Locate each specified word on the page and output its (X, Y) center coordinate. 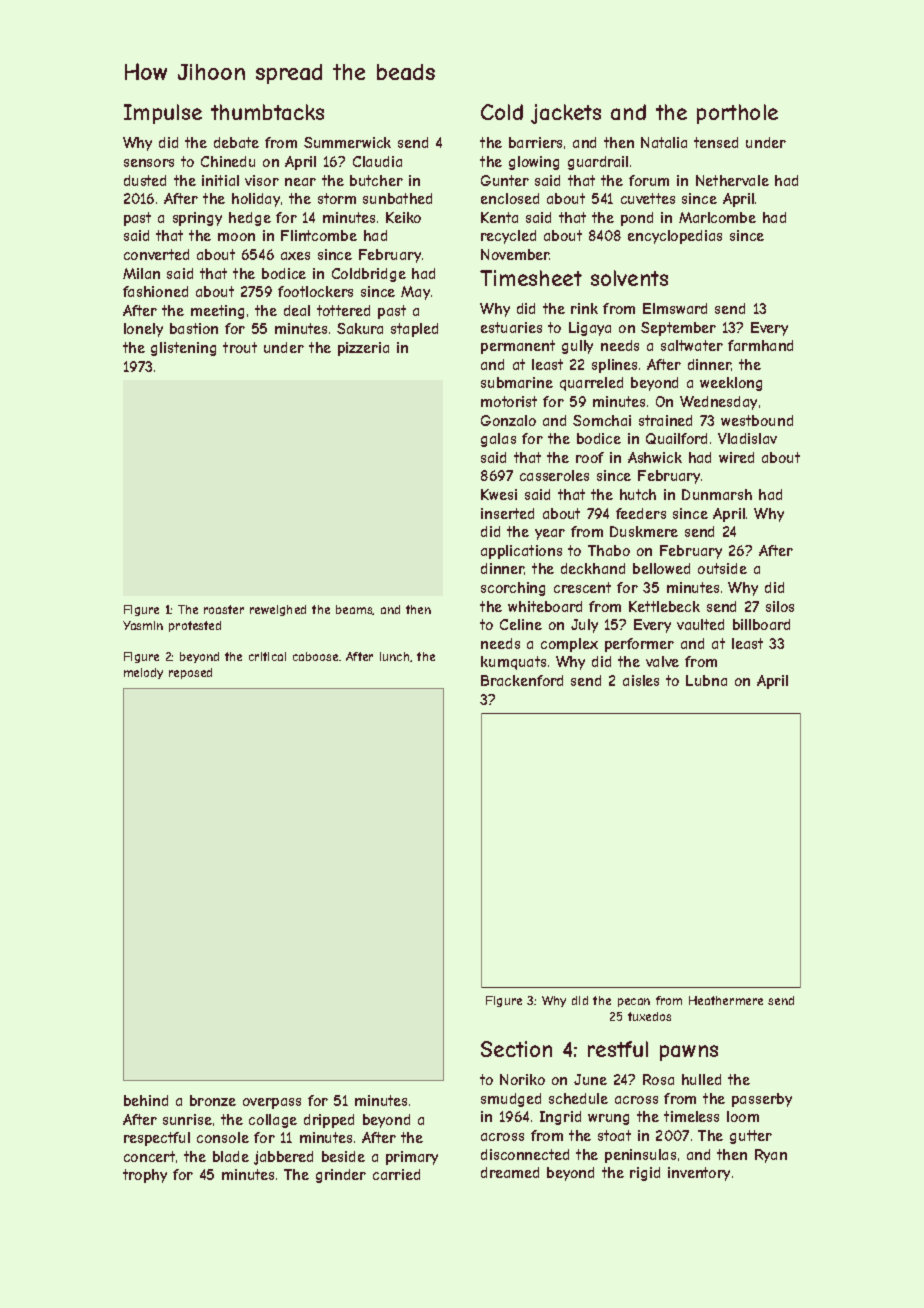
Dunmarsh (717, 494)
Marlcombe (717, 217)
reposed (190, 673)
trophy (145, 1176)
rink (584, 308)
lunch (394, 656)
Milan (141, 273)
